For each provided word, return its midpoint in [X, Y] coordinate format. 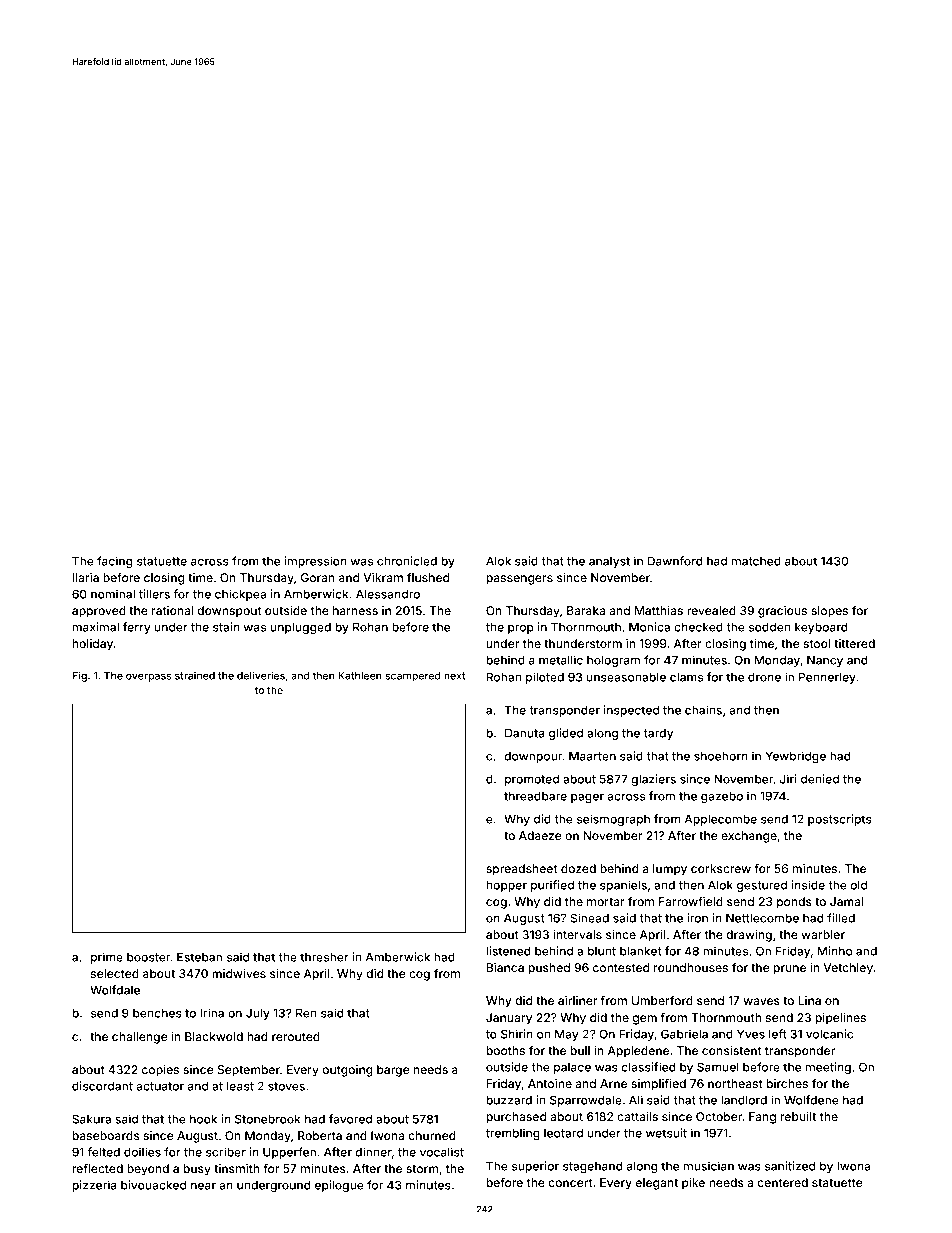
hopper [506, 886]
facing [115, 562]
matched [756, 561]
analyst [609, 562]
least [240, 1086]
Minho [835, 951]
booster [149, 957]
